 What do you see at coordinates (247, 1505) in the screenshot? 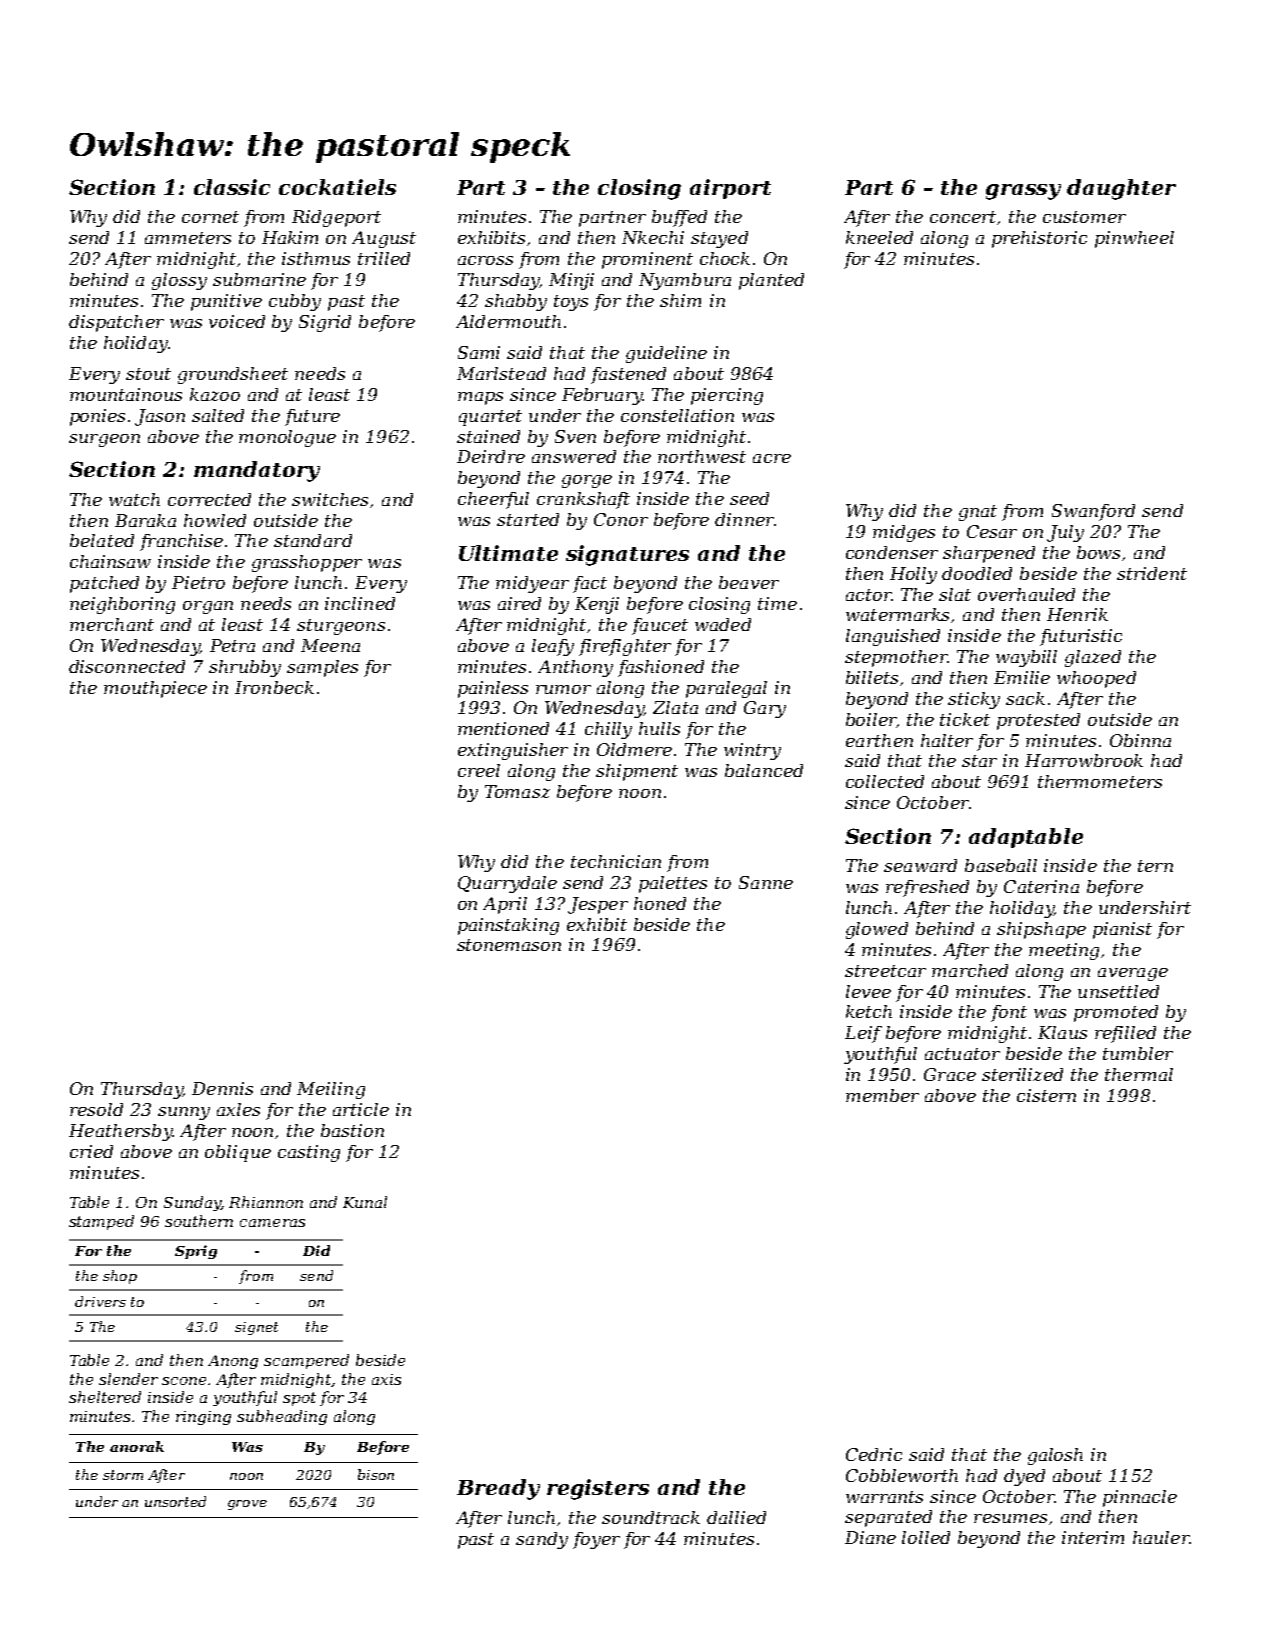
I see `grove` at bounding box center [247, 1505].
